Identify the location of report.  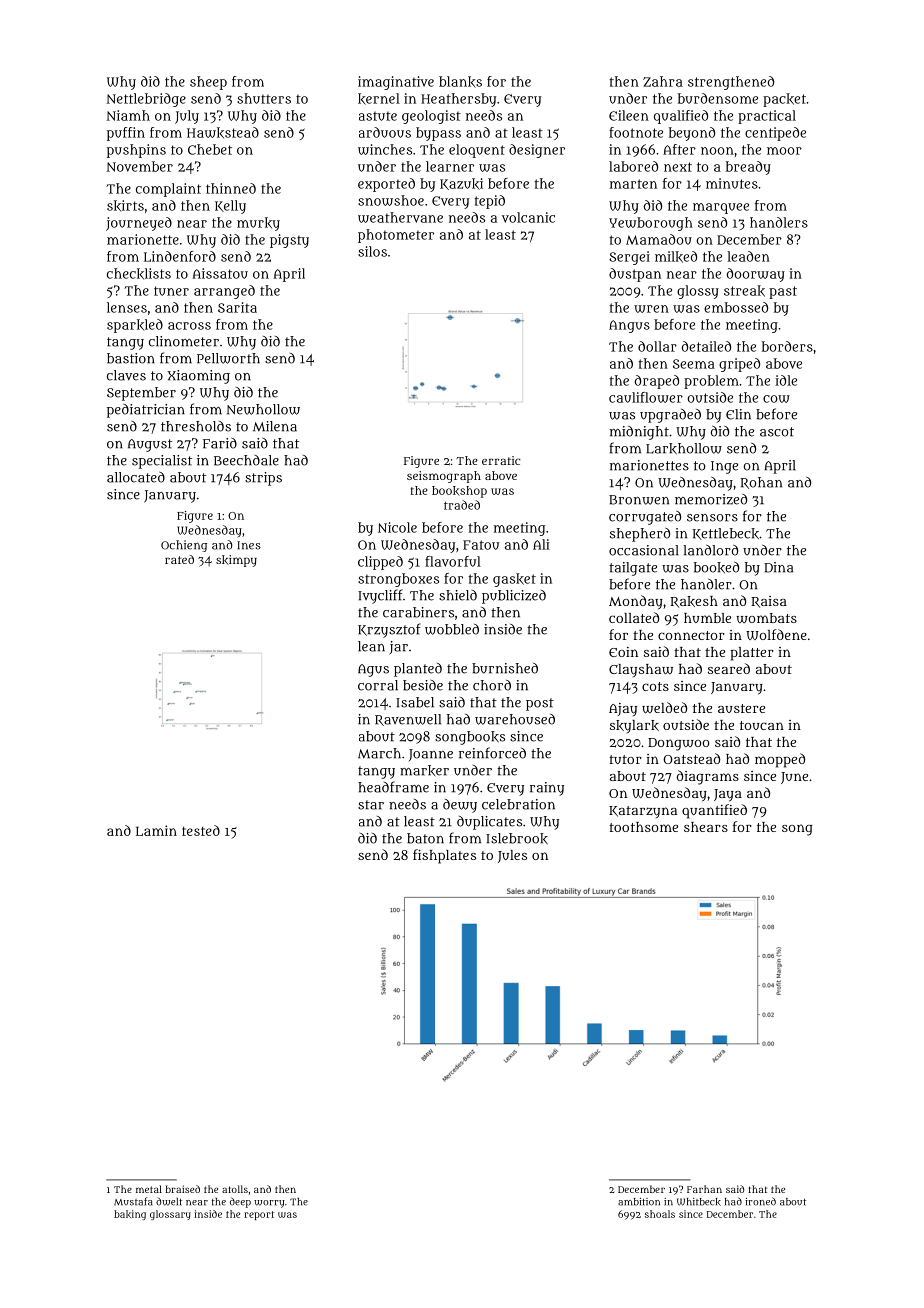
(259, 1215).
